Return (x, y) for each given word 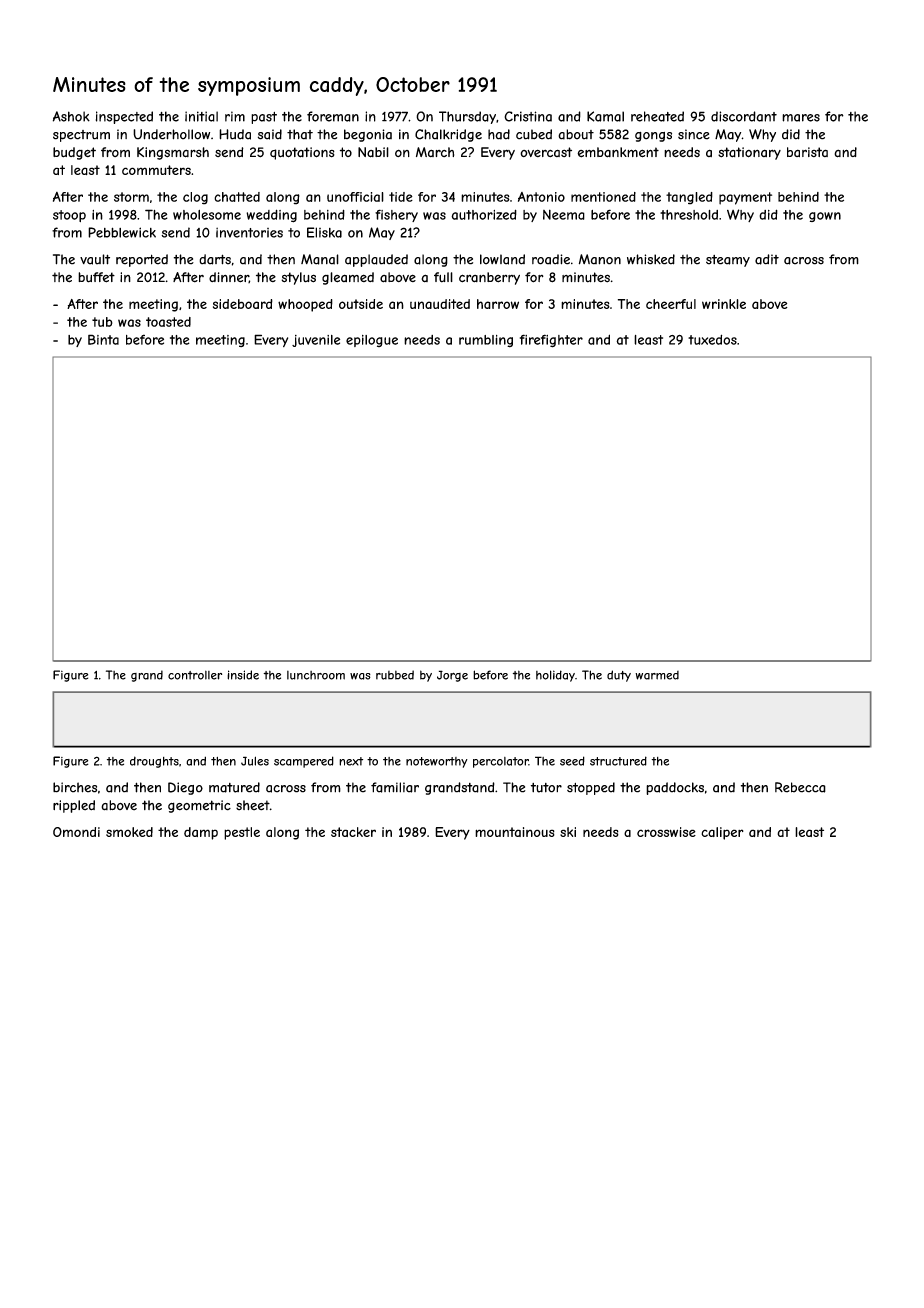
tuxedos (712, 339)
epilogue (372, 341)
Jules (255, 761)
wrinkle (724, 304)
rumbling (486, 341)
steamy (728, 261)
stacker (353, 832)
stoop (69, 216)
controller (195, 675)
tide (401, 197)
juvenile (316, 341)
